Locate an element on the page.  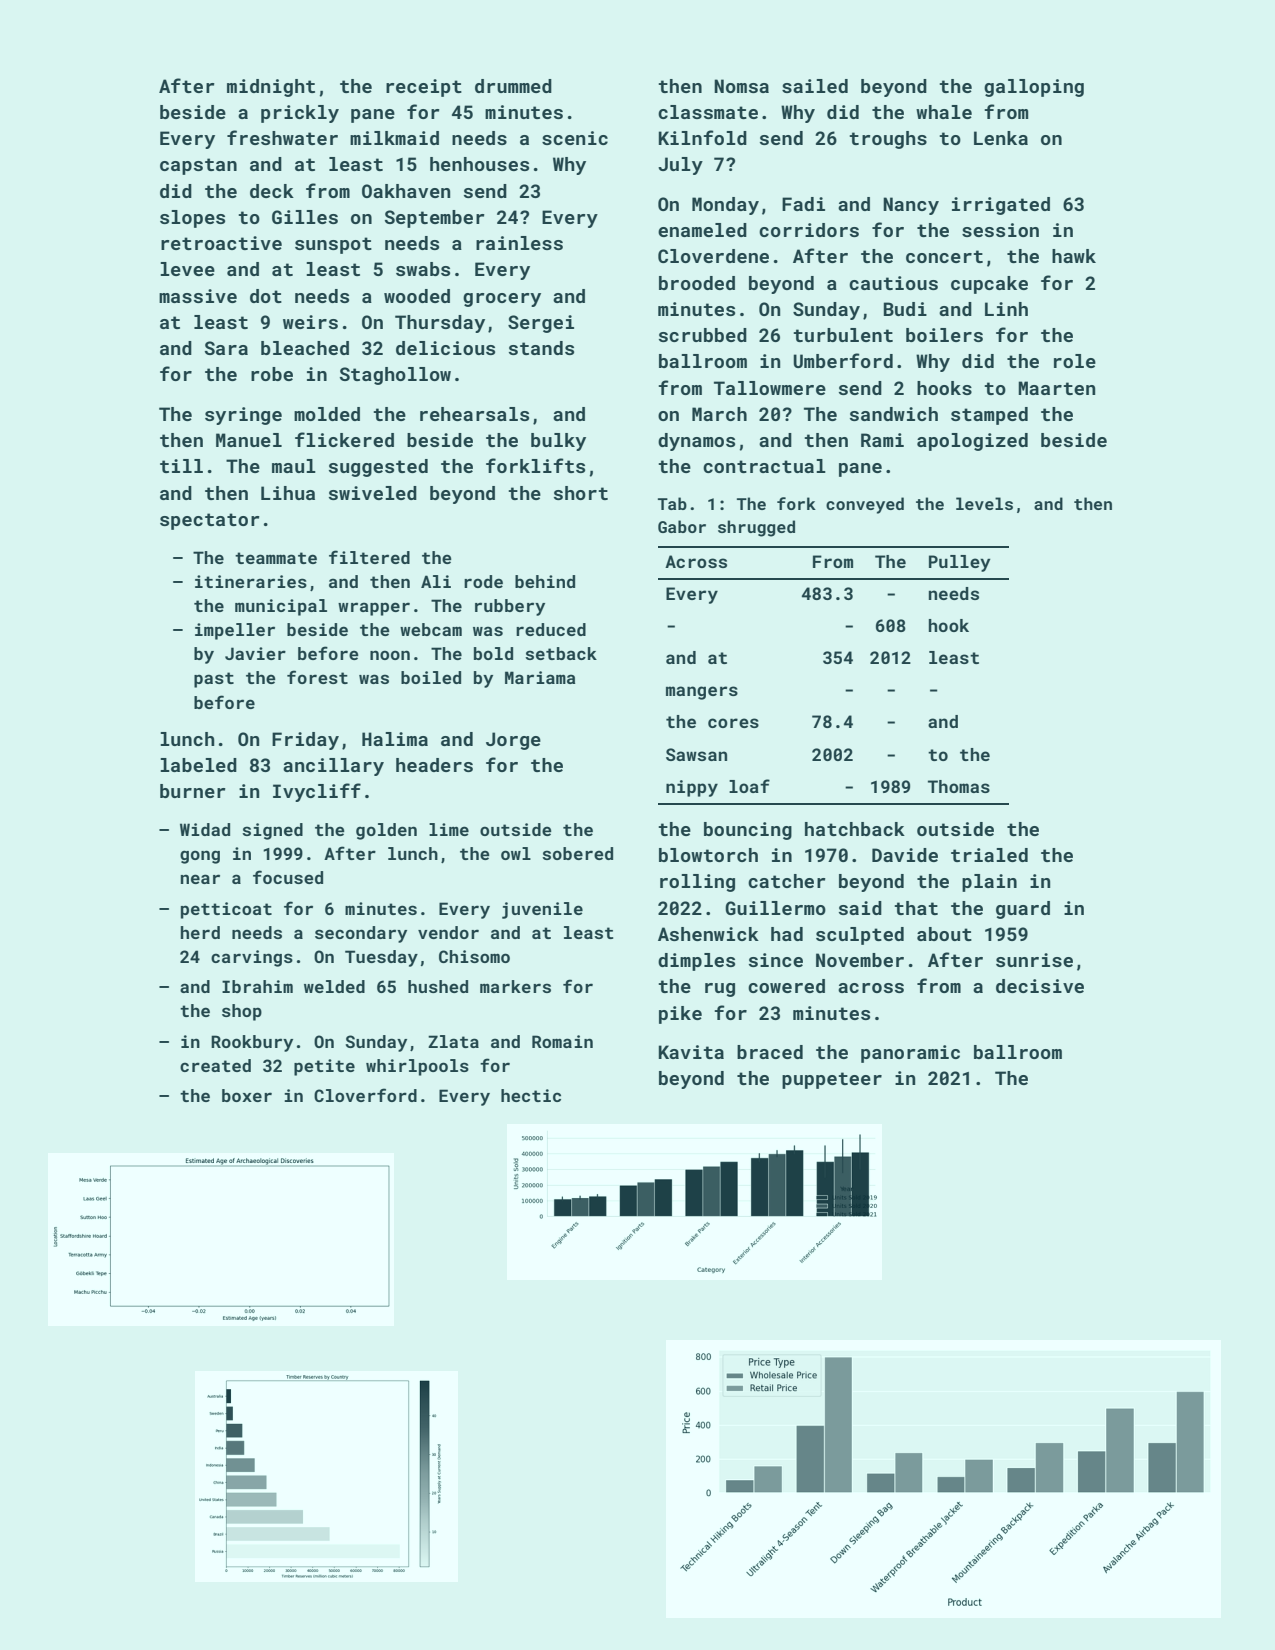
boxer is located at coordinates (247, 1095).
